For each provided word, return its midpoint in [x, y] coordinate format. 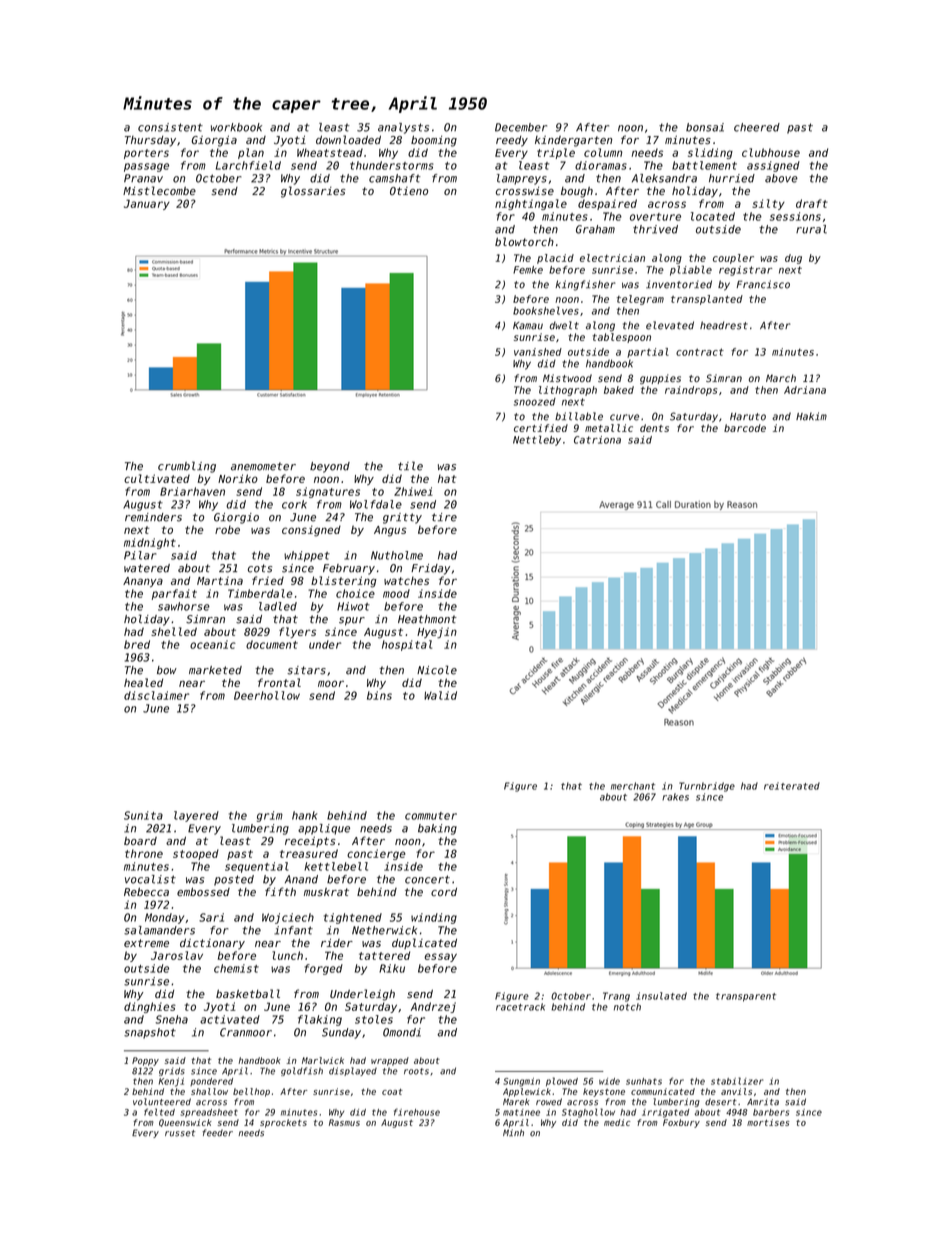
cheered [757, 127]
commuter [431, 816]
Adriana [805, 390]
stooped [196, 854]
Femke [528, 270]
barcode [745, 428]
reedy [512, 141]
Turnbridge [707, 787]
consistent [170, 127]
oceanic [213, 644]
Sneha [171, 1019]
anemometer [263, 466]
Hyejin [437, 632]
